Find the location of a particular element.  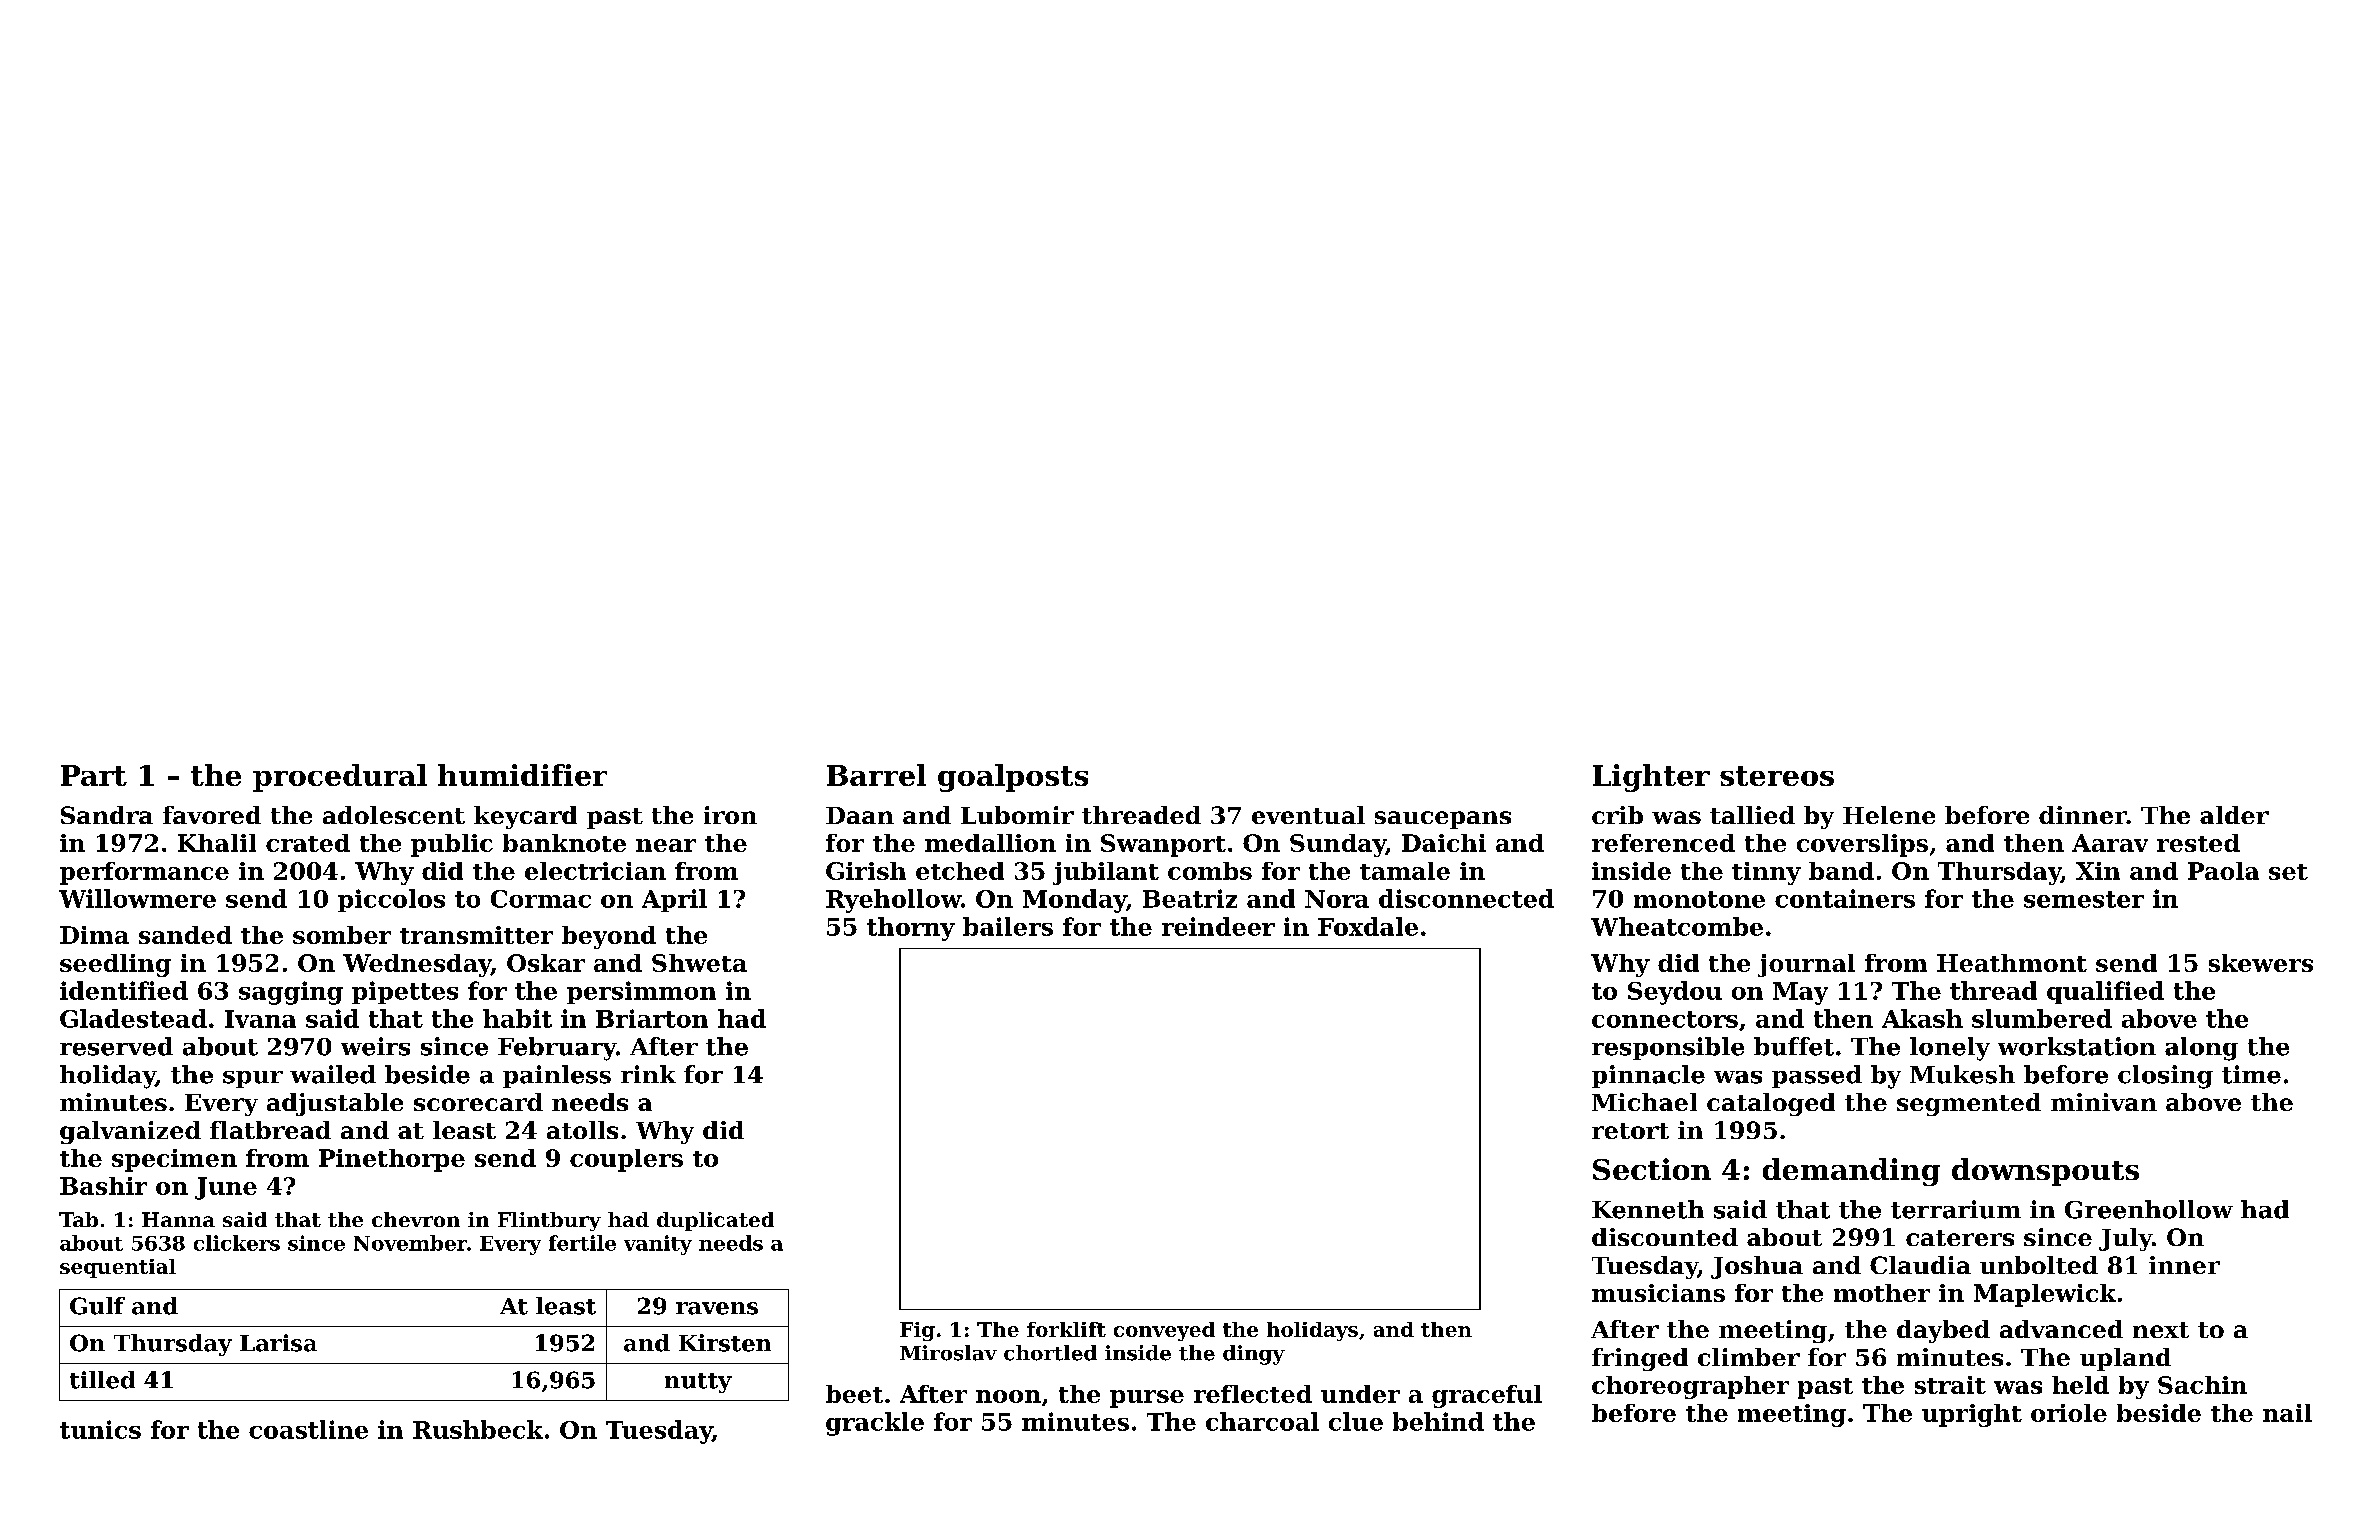

minivan is located at coordinates (2104, 1102).
